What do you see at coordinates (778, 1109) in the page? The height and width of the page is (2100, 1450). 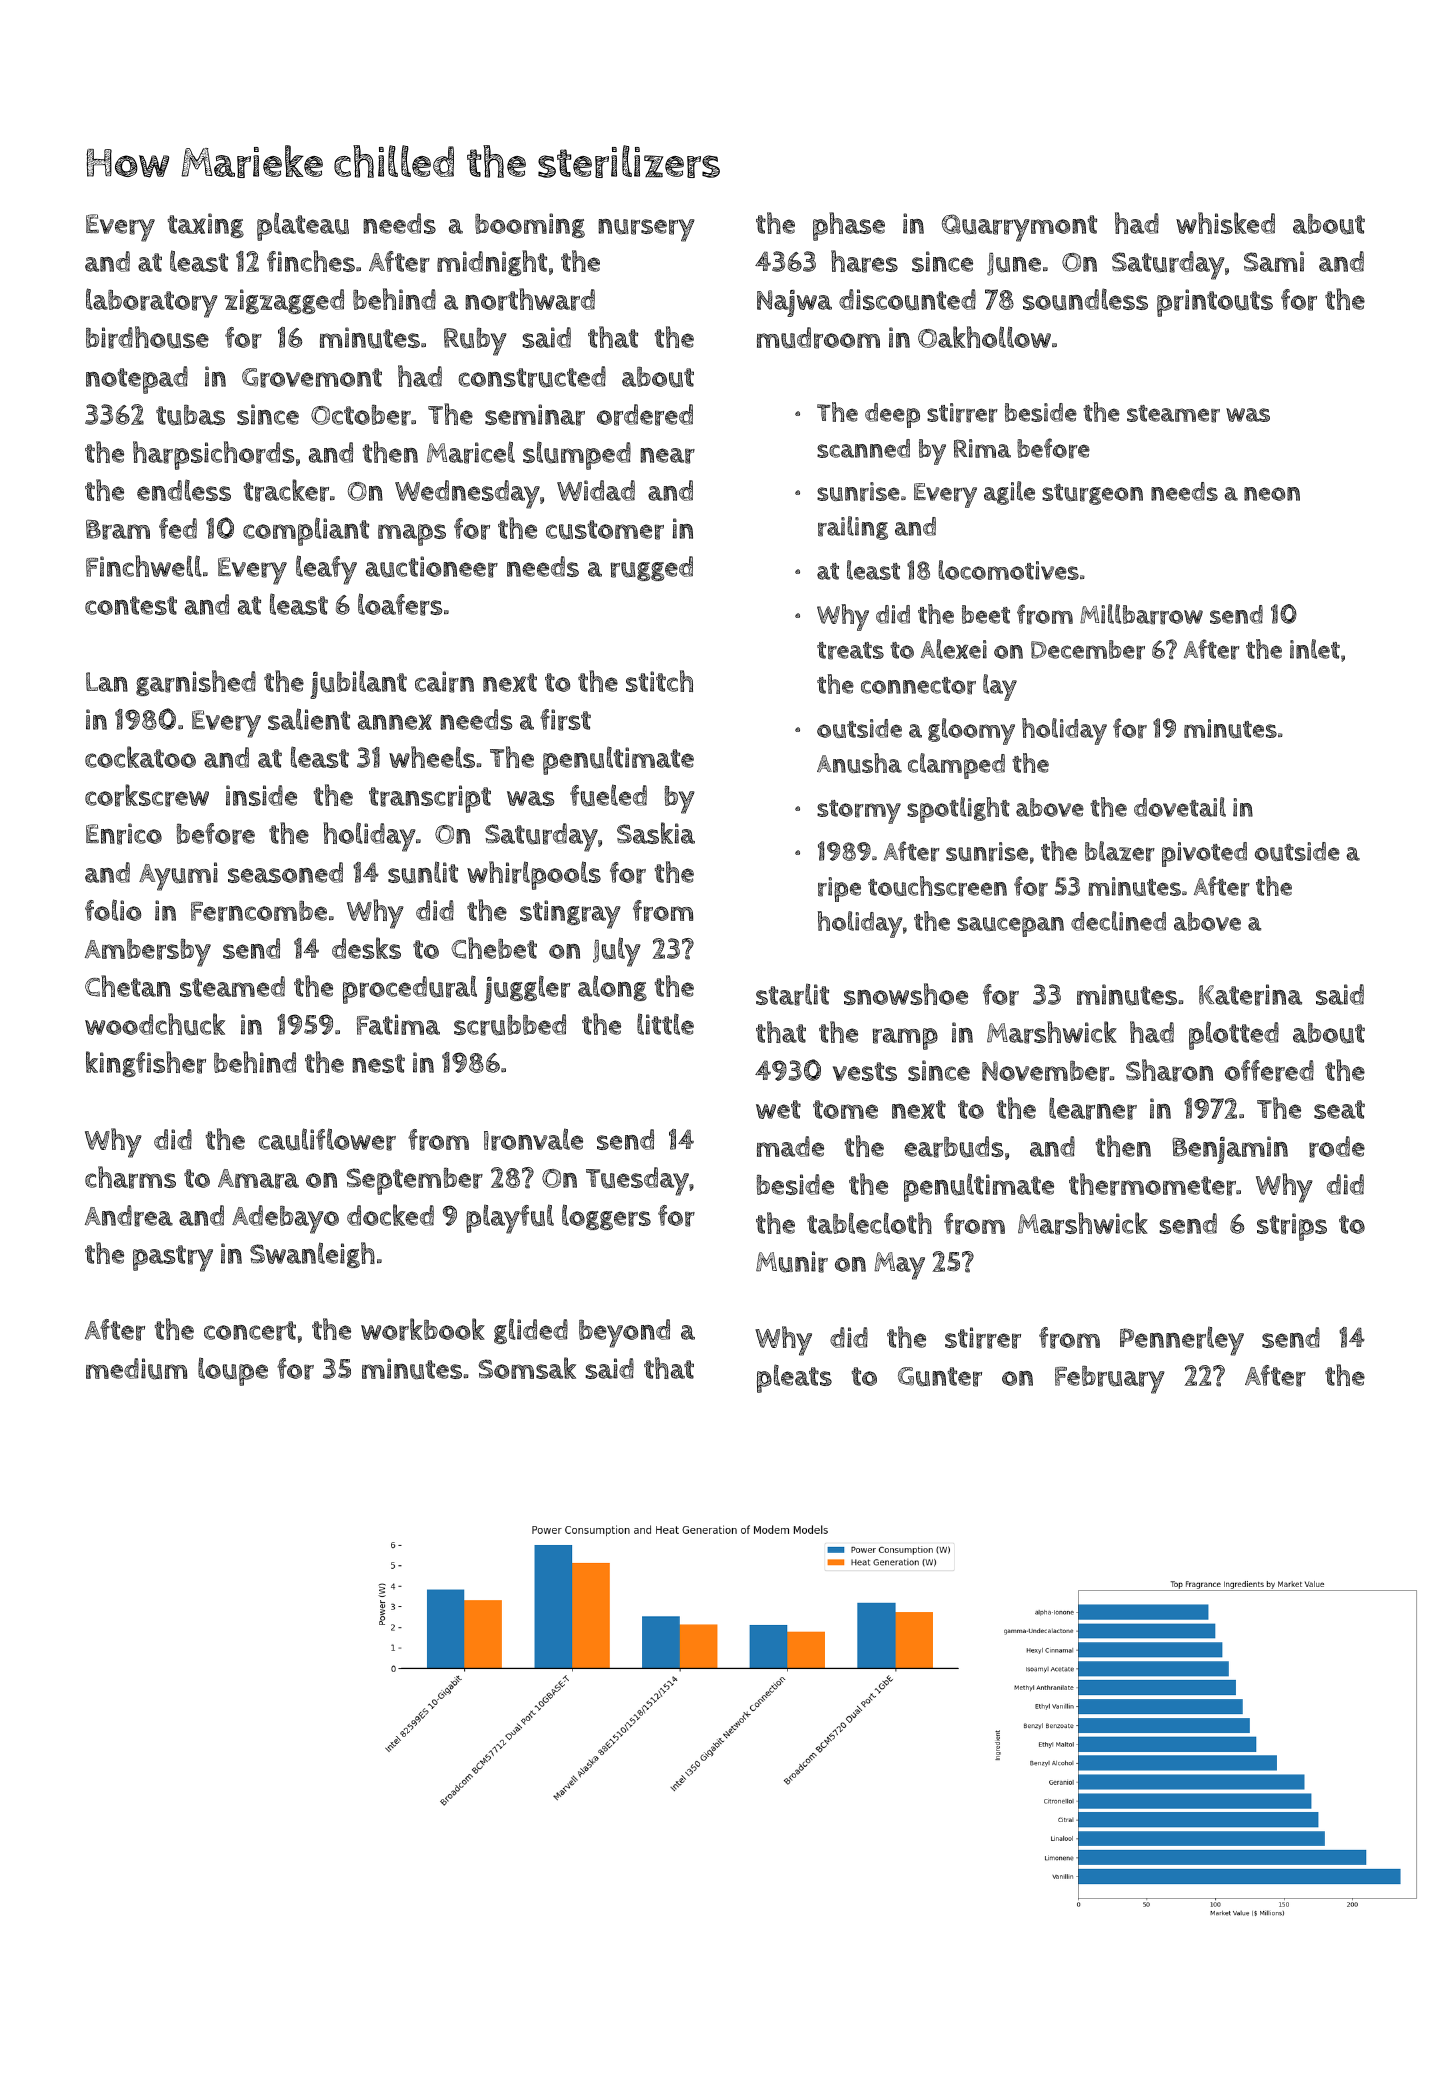 I see `wet` at bounding box center [778, 1109].
